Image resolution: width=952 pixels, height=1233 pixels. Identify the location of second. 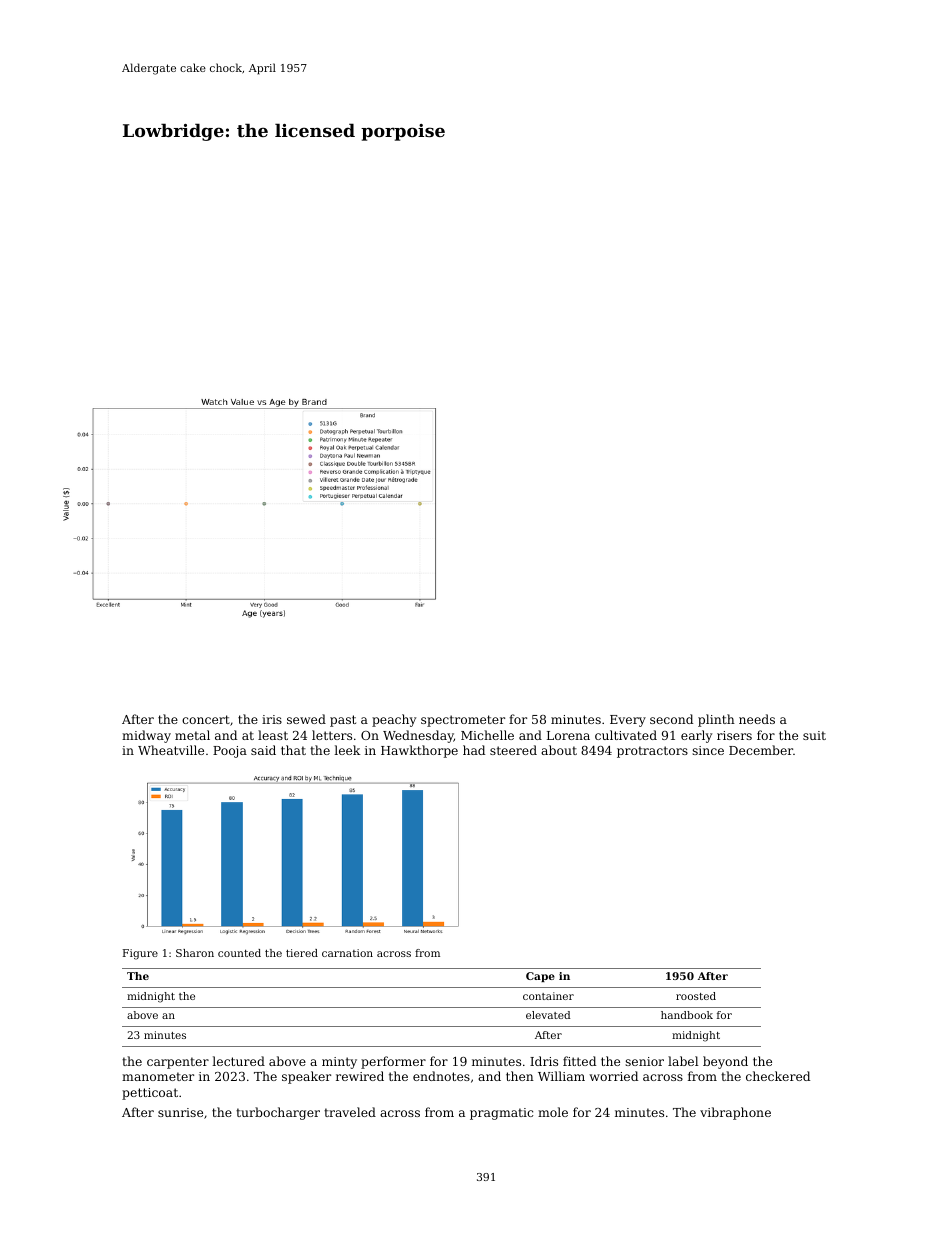
(671, 719).
